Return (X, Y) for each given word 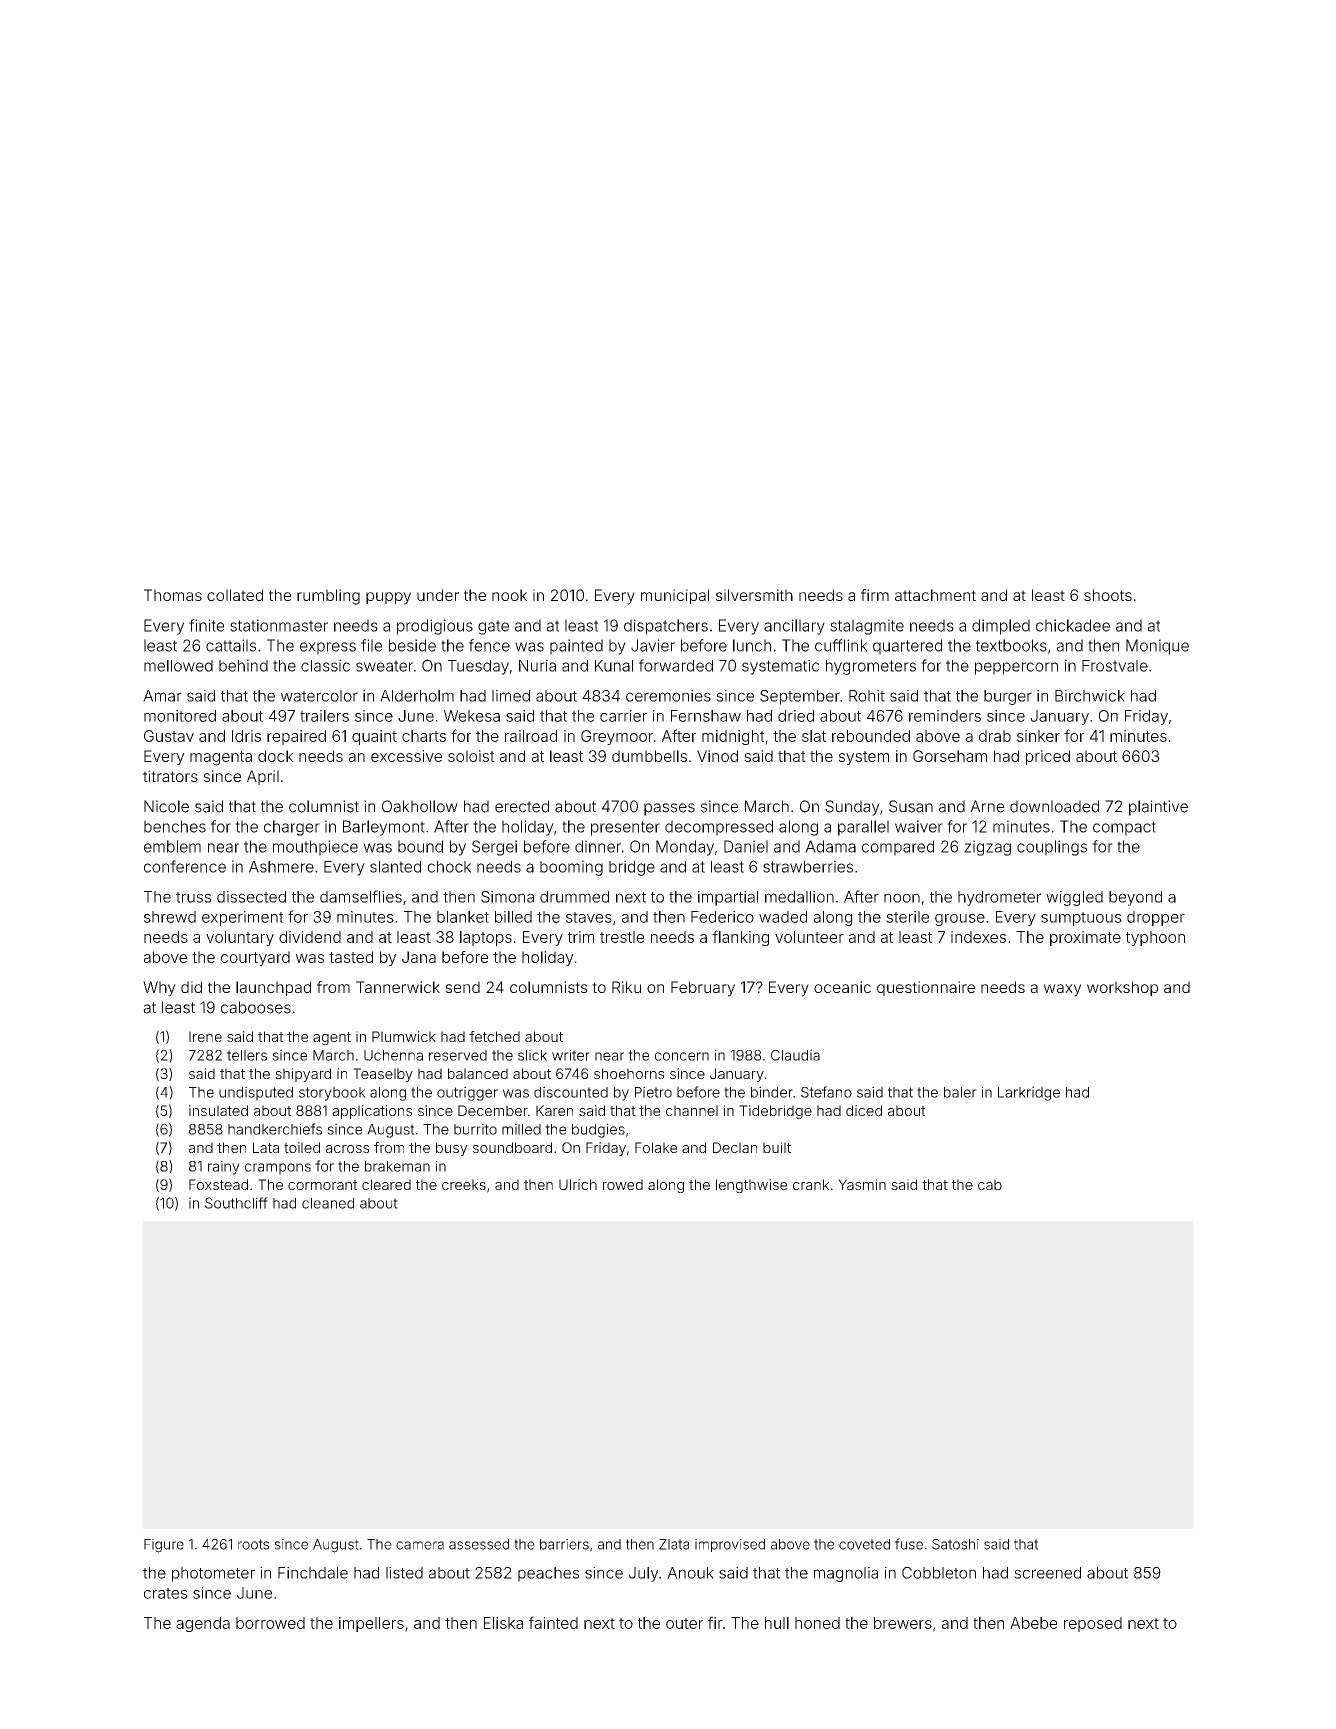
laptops (486, 938)
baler (960, 1092)
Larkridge (1029, 1093)
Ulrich (578, 1184)
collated (235, 595)
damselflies (361, 896)
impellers (371, 1624)
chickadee (1073, 625)
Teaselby (383, 1075)
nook (509, 595)
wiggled (1074, 898)
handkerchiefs (275, 1129)
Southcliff (236, 1203)
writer (571, 1055)
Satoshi (955, 1544)
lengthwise (751, 1186)
